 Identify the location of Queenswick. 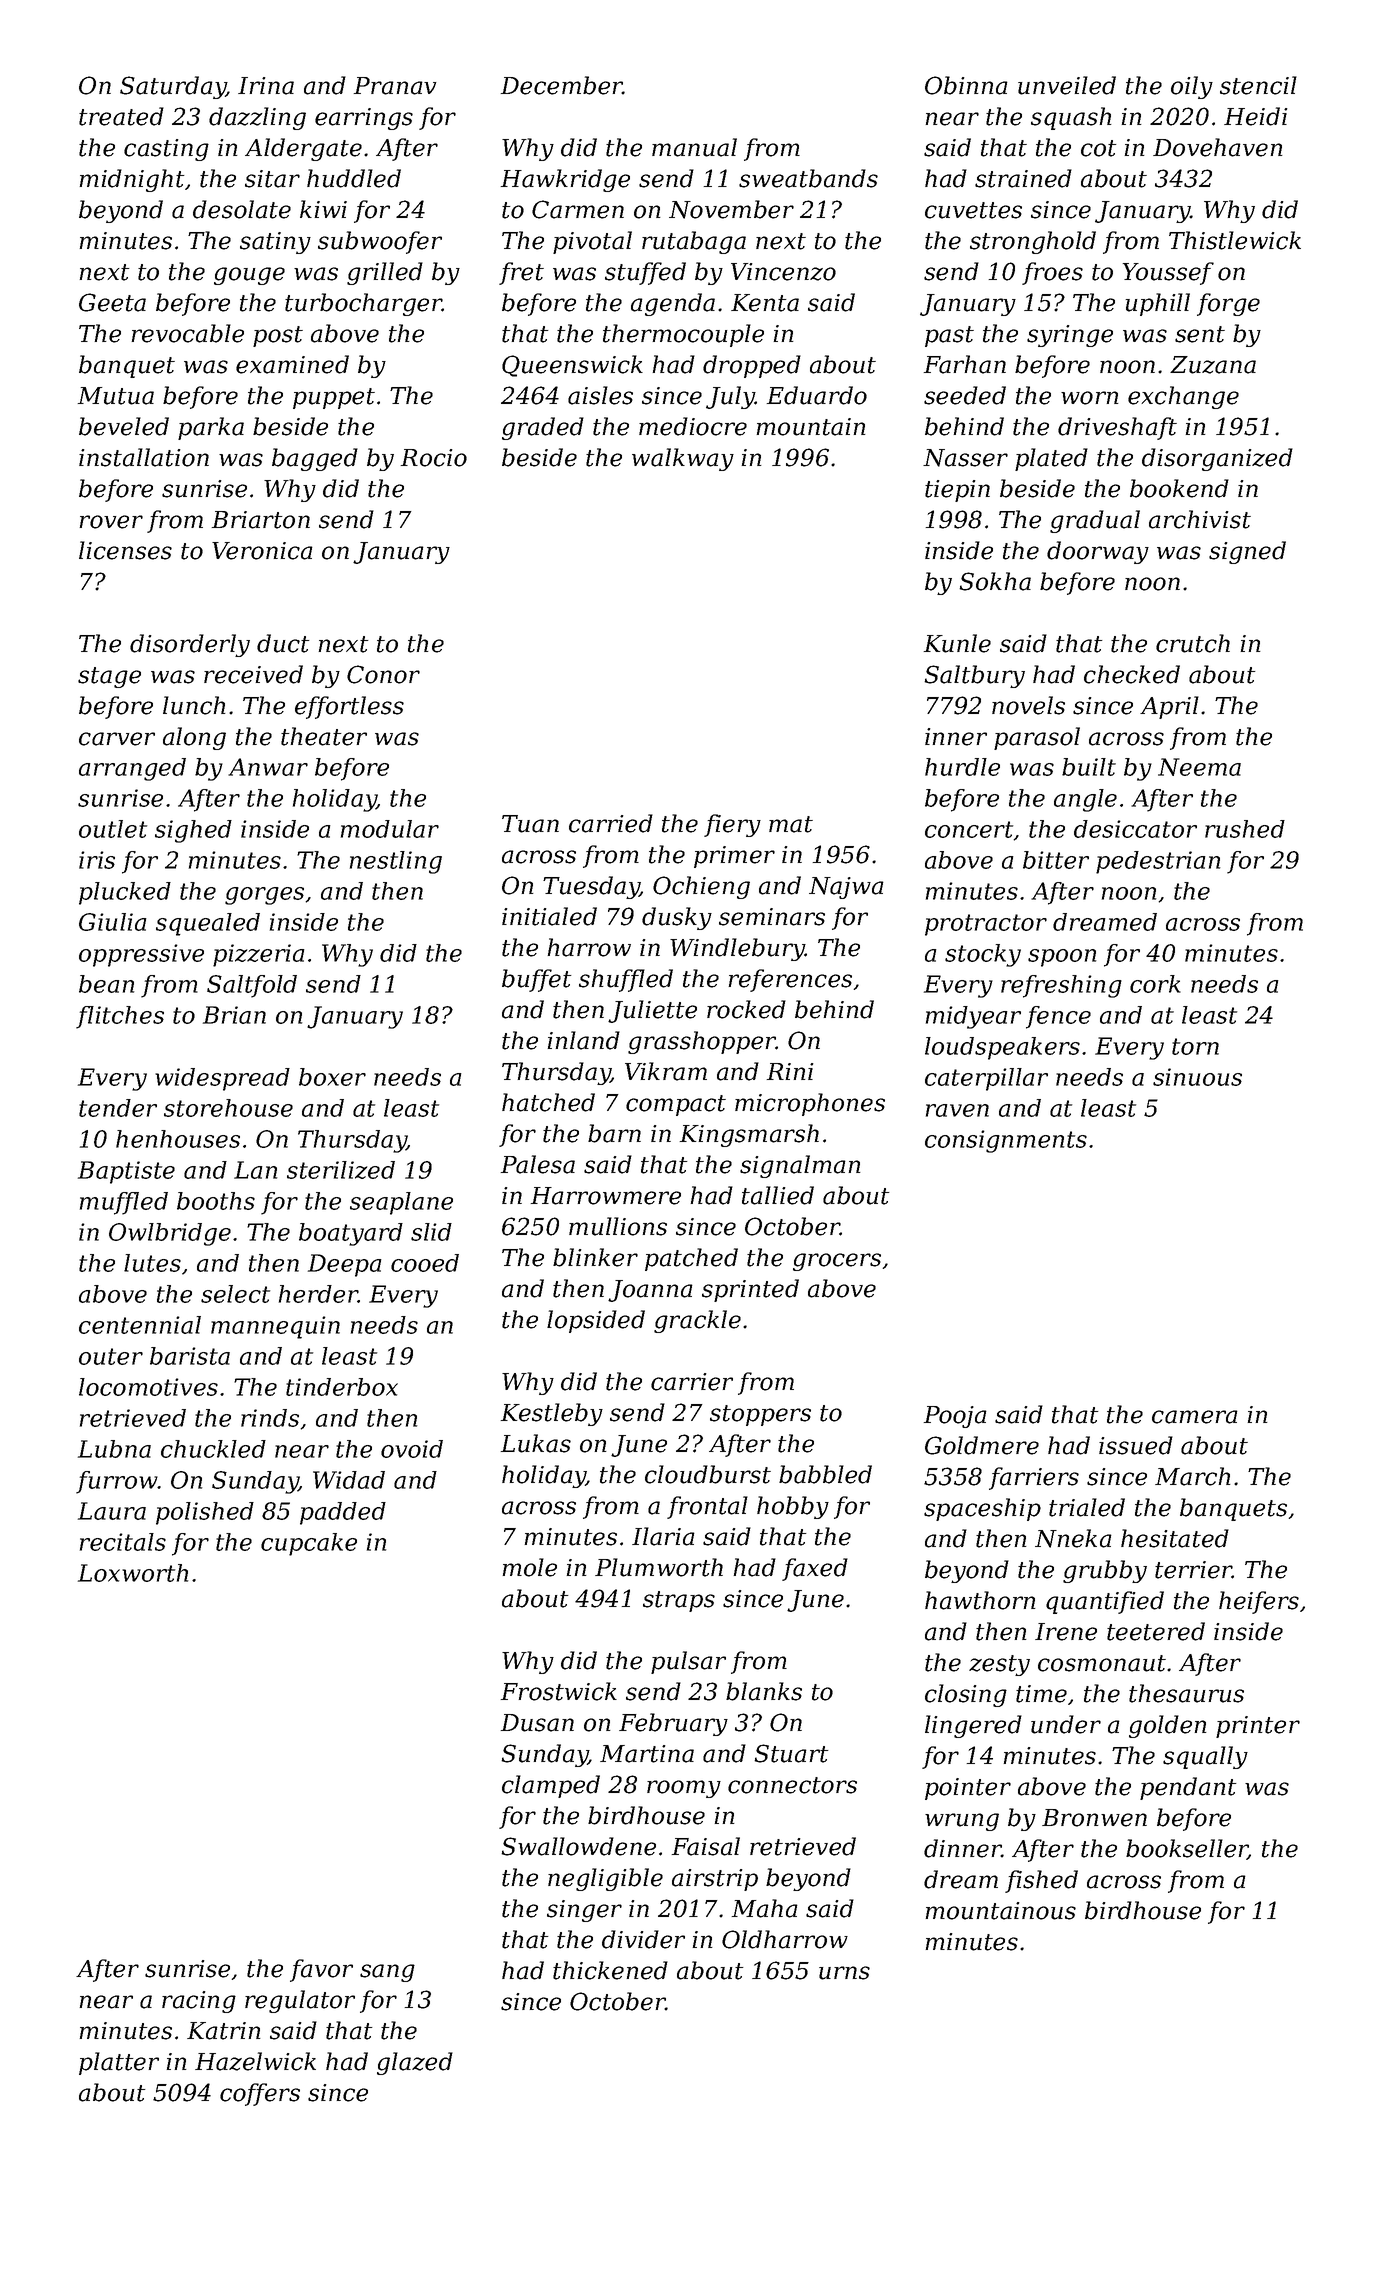
(572, 366).
